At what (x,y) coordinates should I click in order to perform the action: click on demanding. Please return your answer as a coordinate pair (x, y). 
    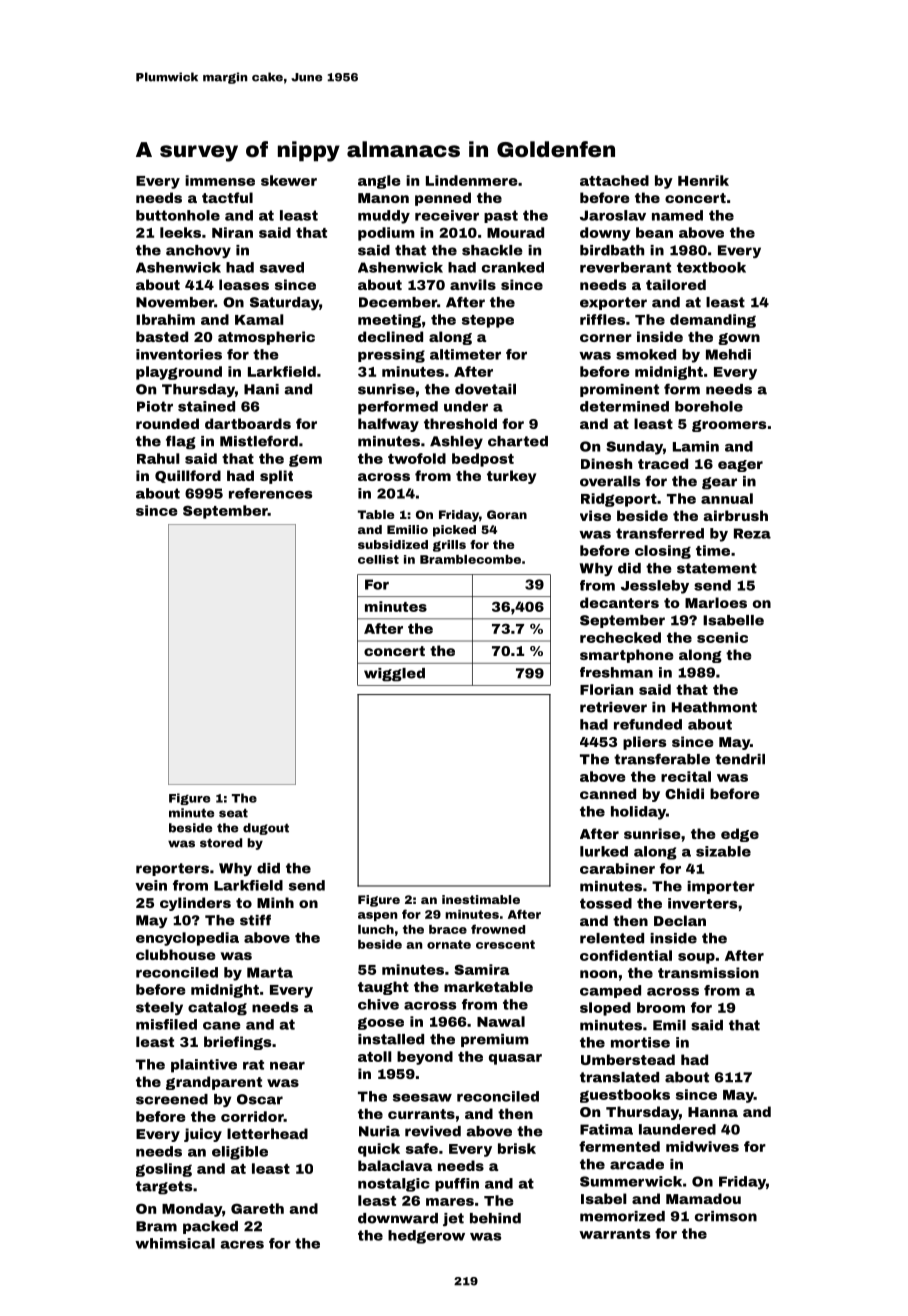
    Looking at the image, I should click on (713, 321).
